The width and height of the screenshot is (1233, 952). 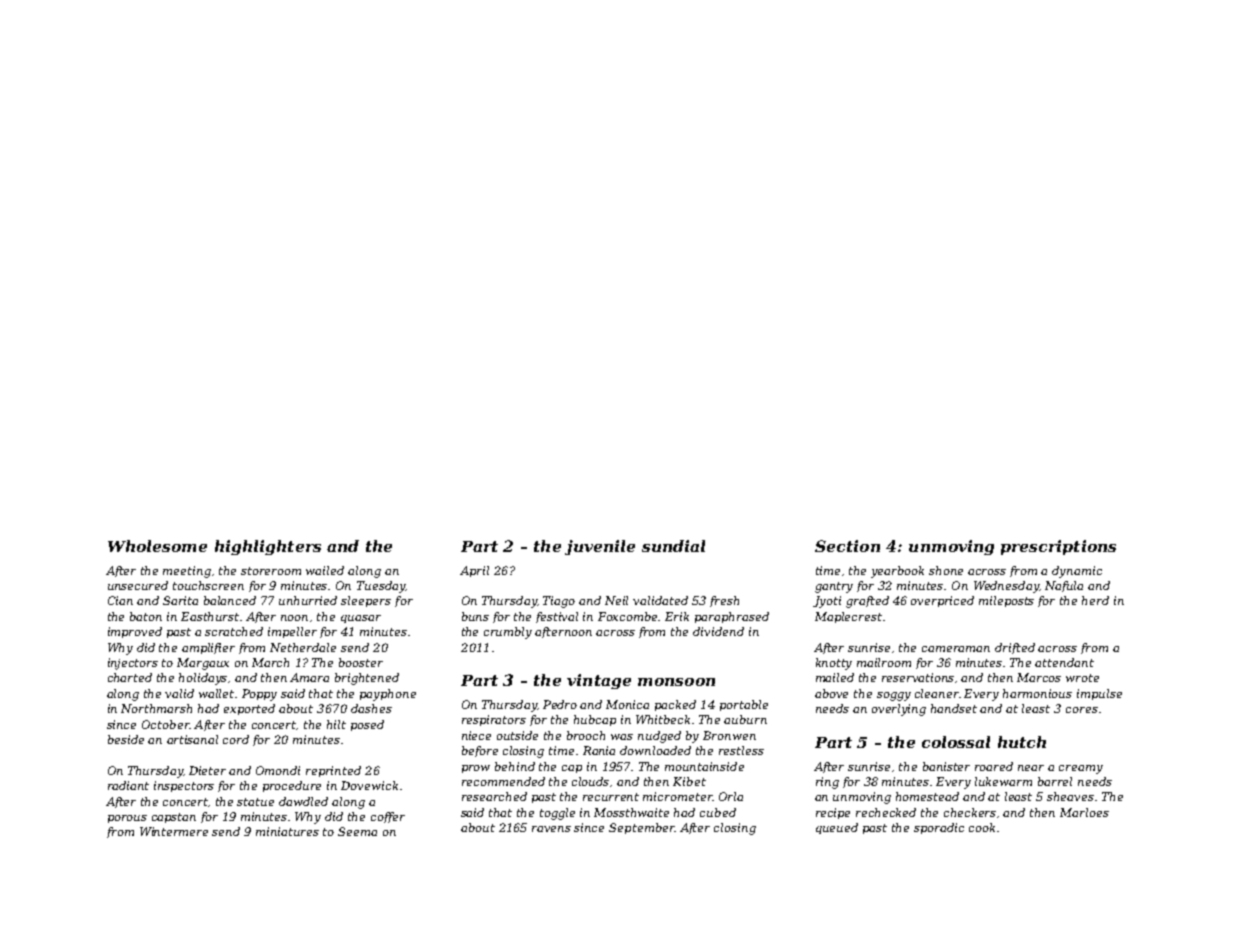 I want to click on March, so click(x=270, y=662).
